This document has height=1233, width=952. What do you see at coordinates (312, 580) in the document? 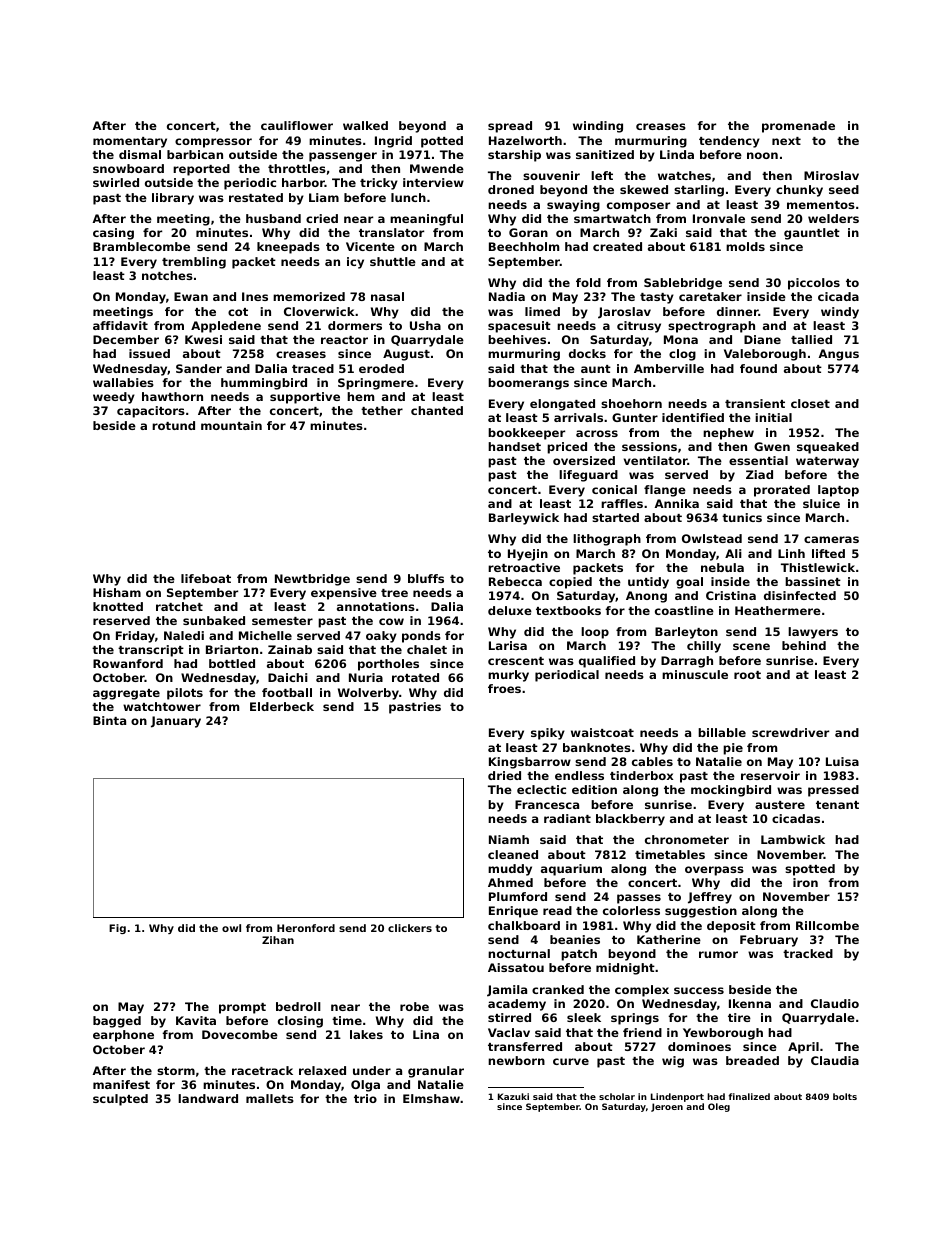
I see `Newtbridge` at bounding box center [312, 580].
